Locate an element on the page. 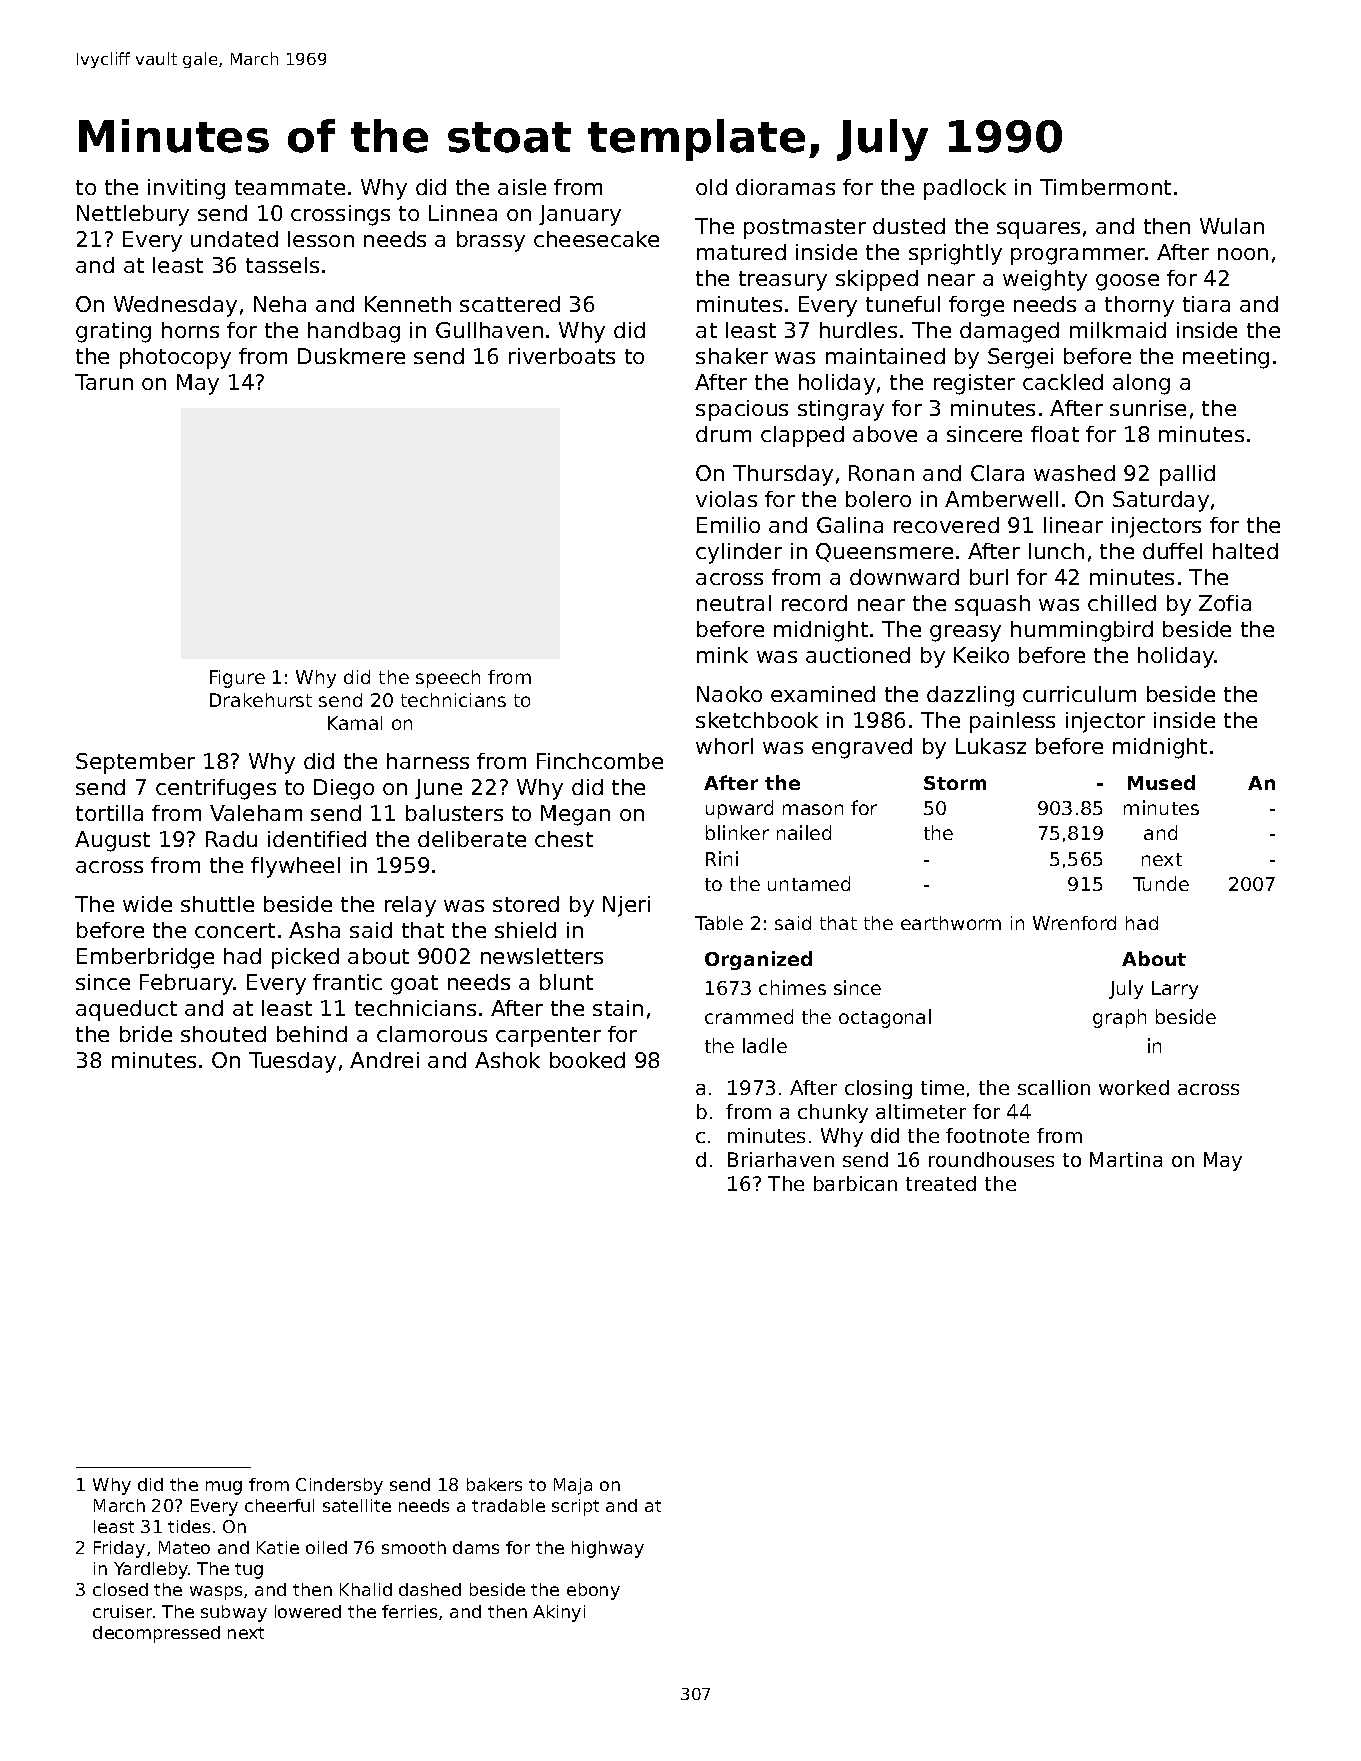 This document has width=1361, height=1761. Wrenford is located at coordinates (1074, 923).
